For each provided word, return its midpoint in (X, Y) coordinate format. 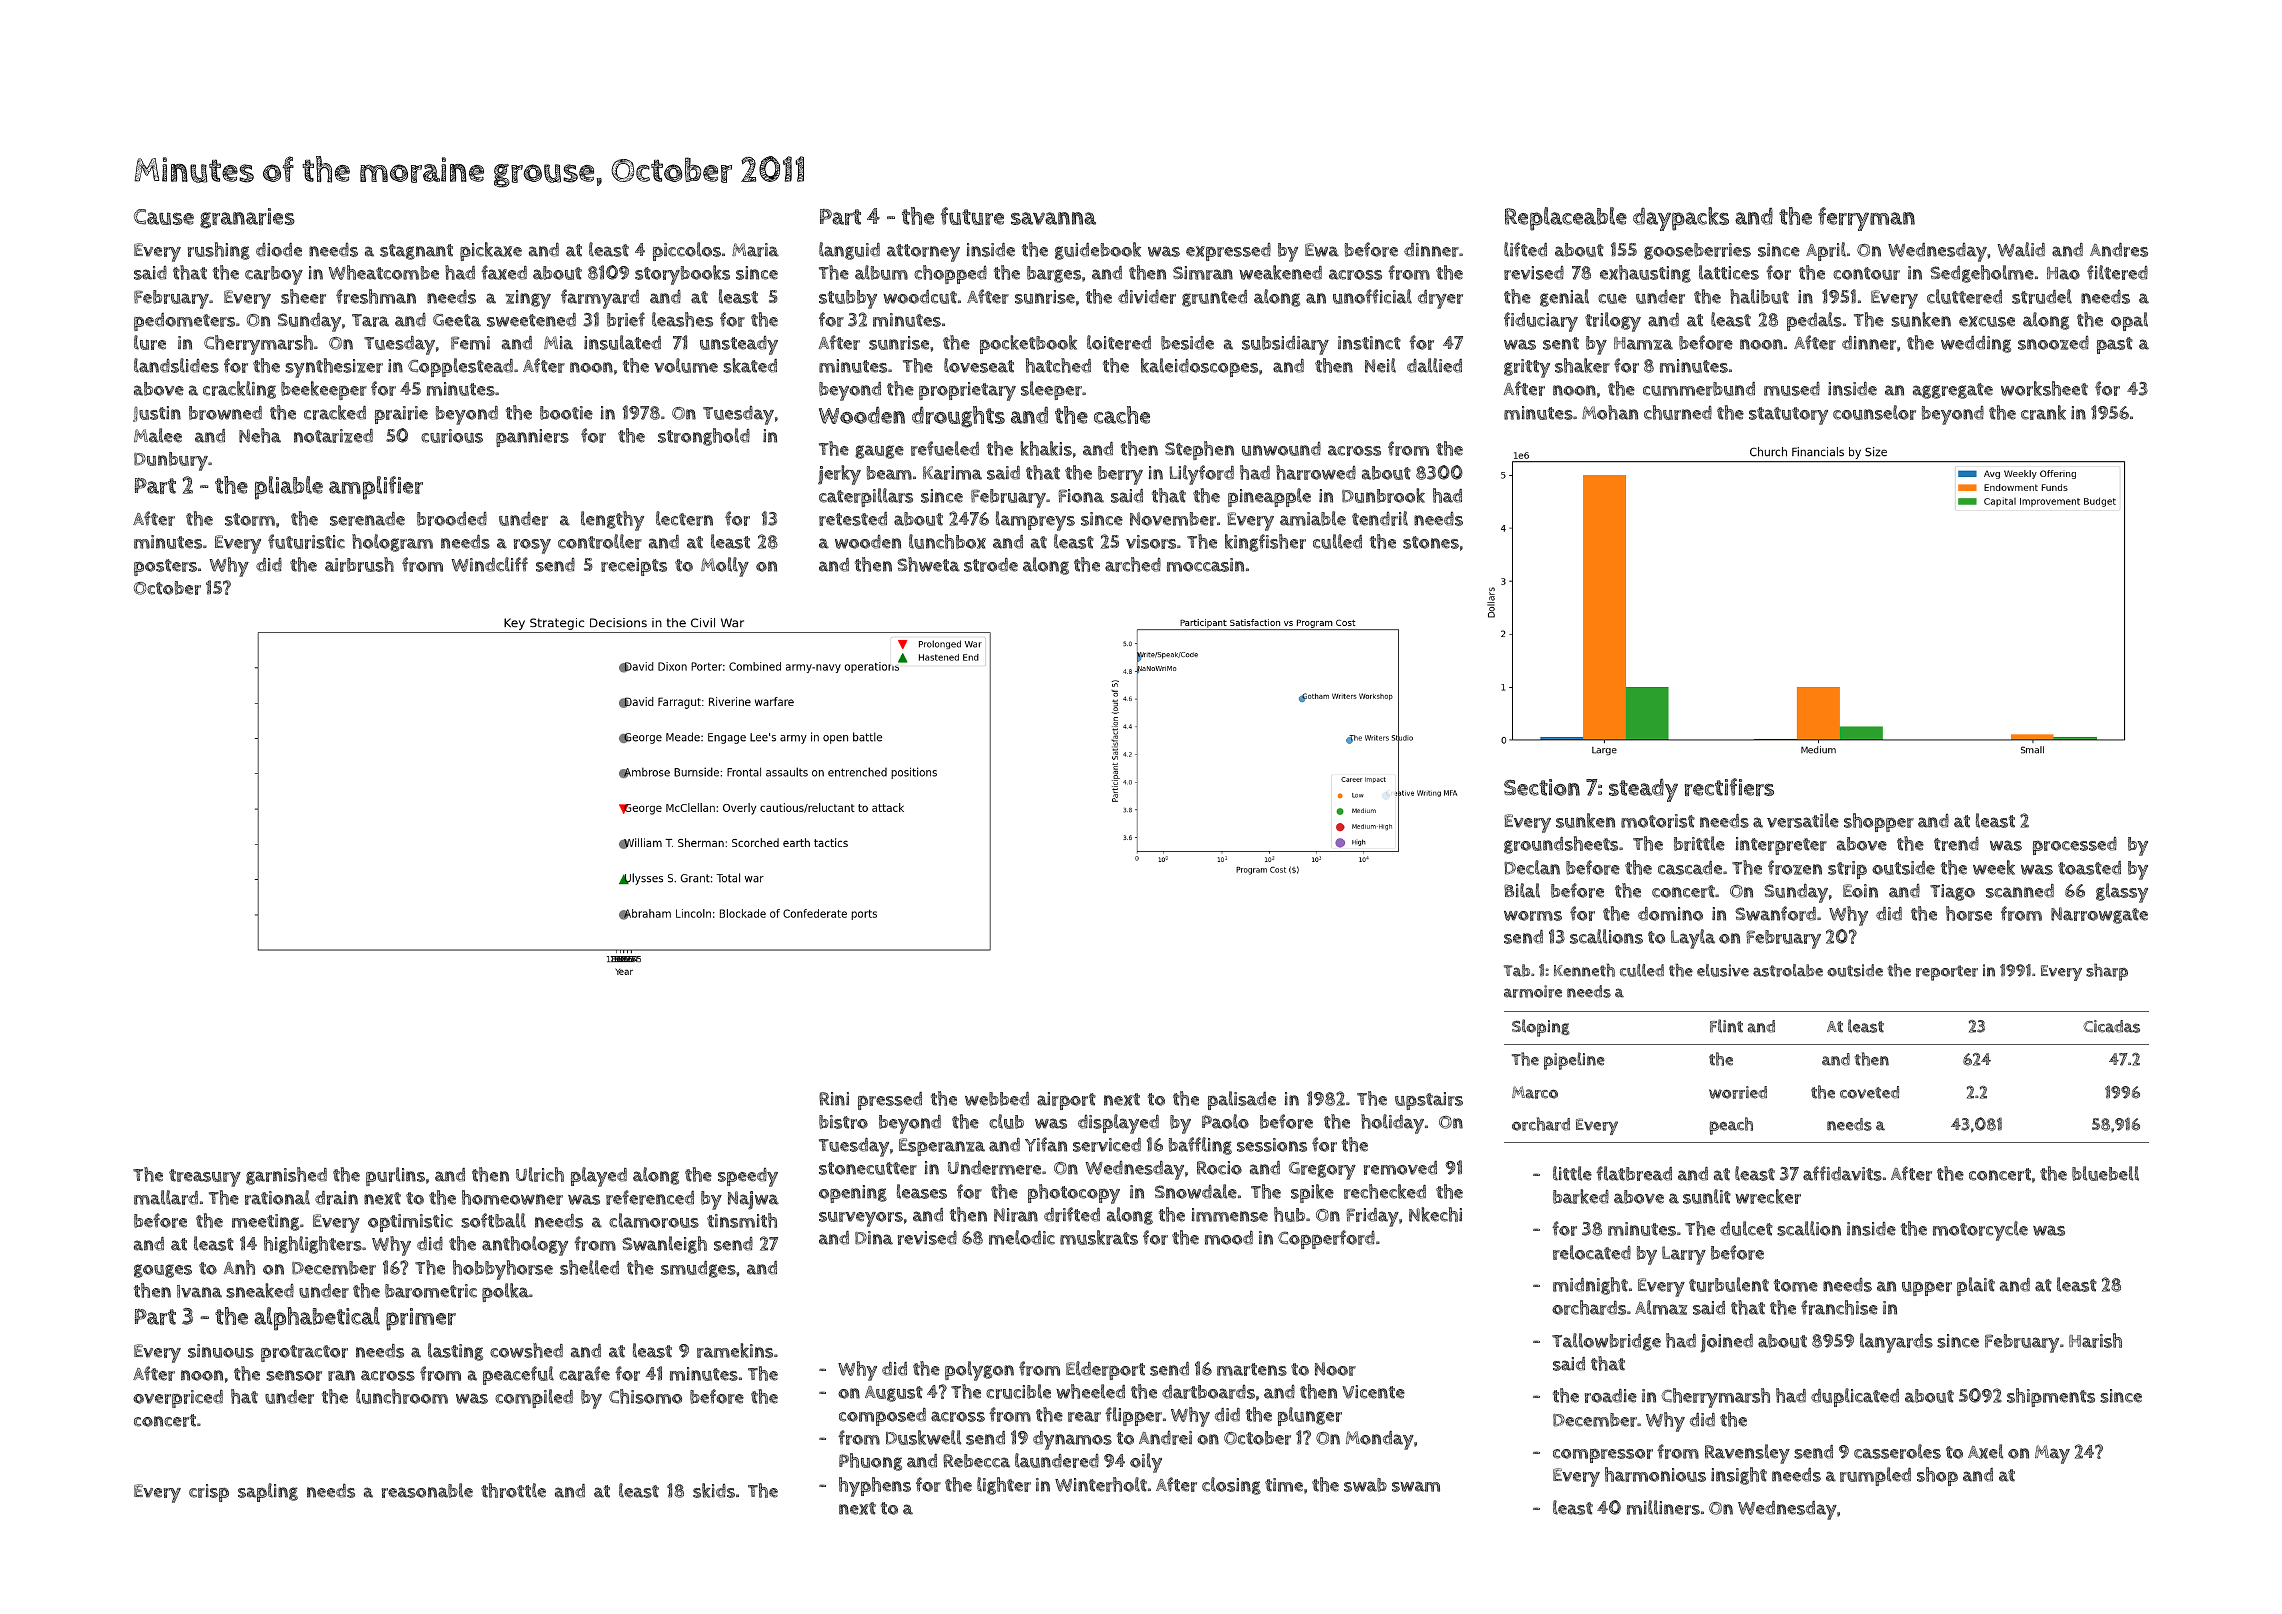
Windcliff (490, 564)
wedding (1976, 344)
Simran (1203, 273)
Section (1542, 787)
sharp (2107, 972)
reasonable (427, 1490)
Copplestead (460, 367)
